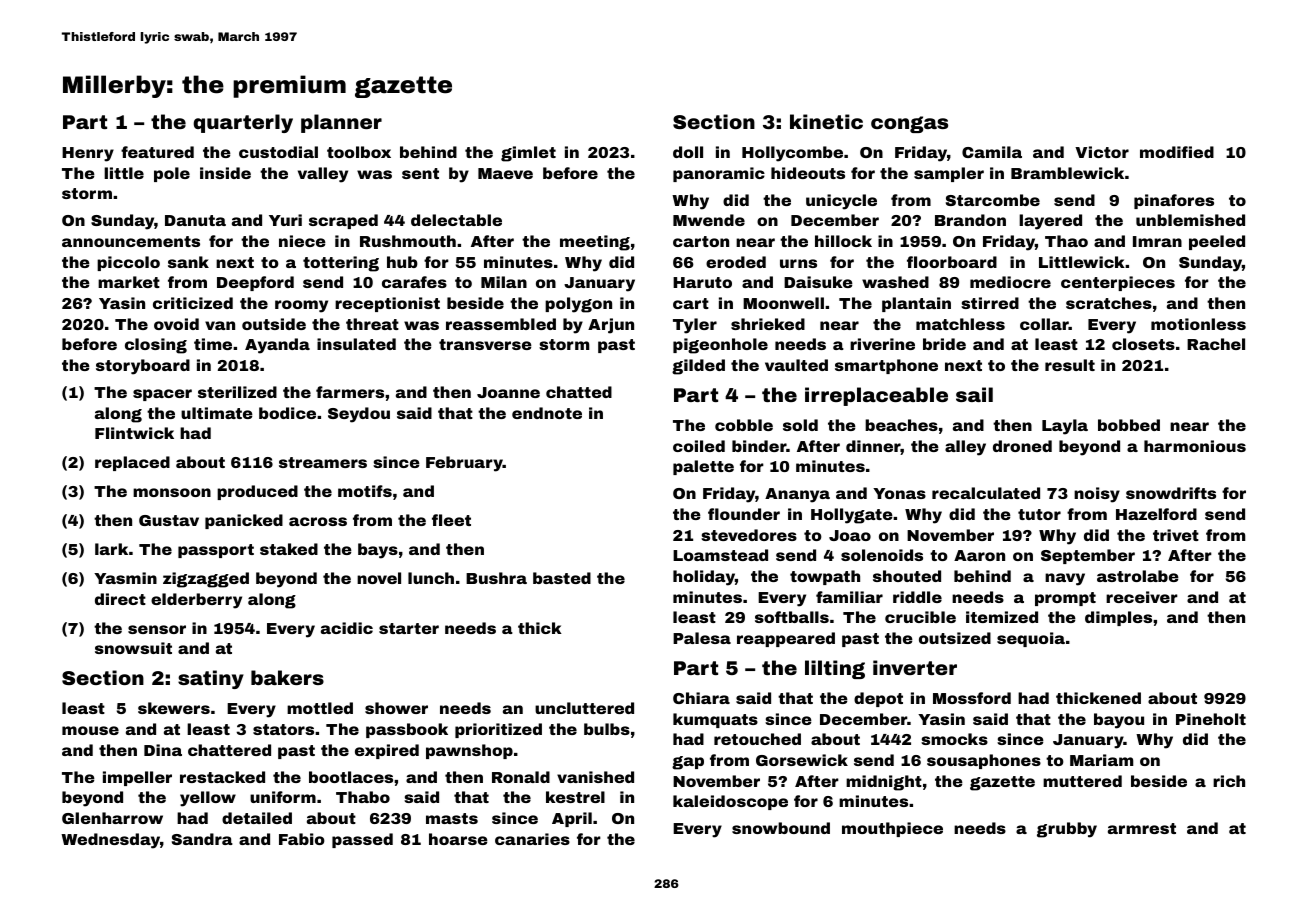  I want to click on announcements, so click(131, 241).
